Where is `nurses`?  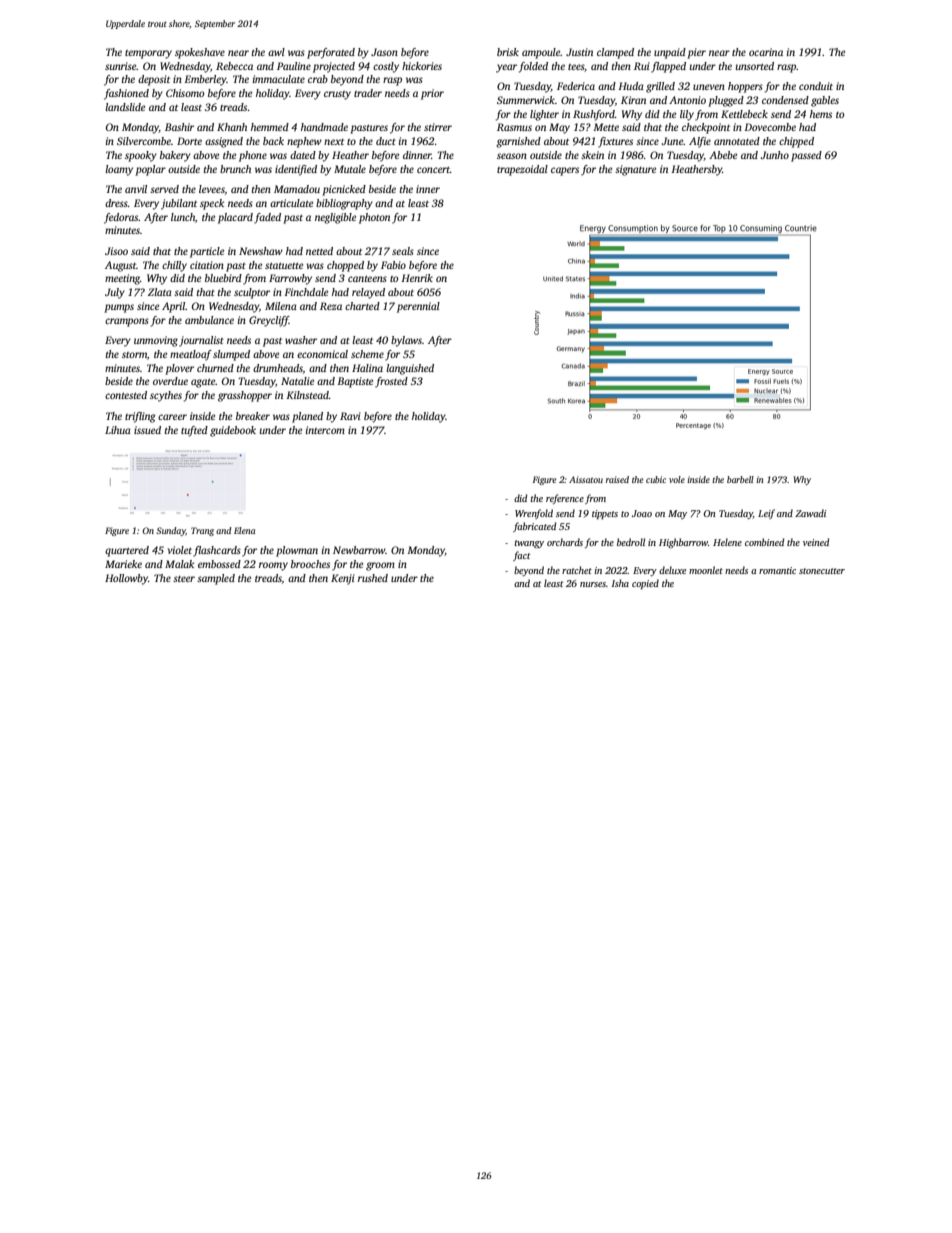 nurses is located at coordinates (593, 584).
